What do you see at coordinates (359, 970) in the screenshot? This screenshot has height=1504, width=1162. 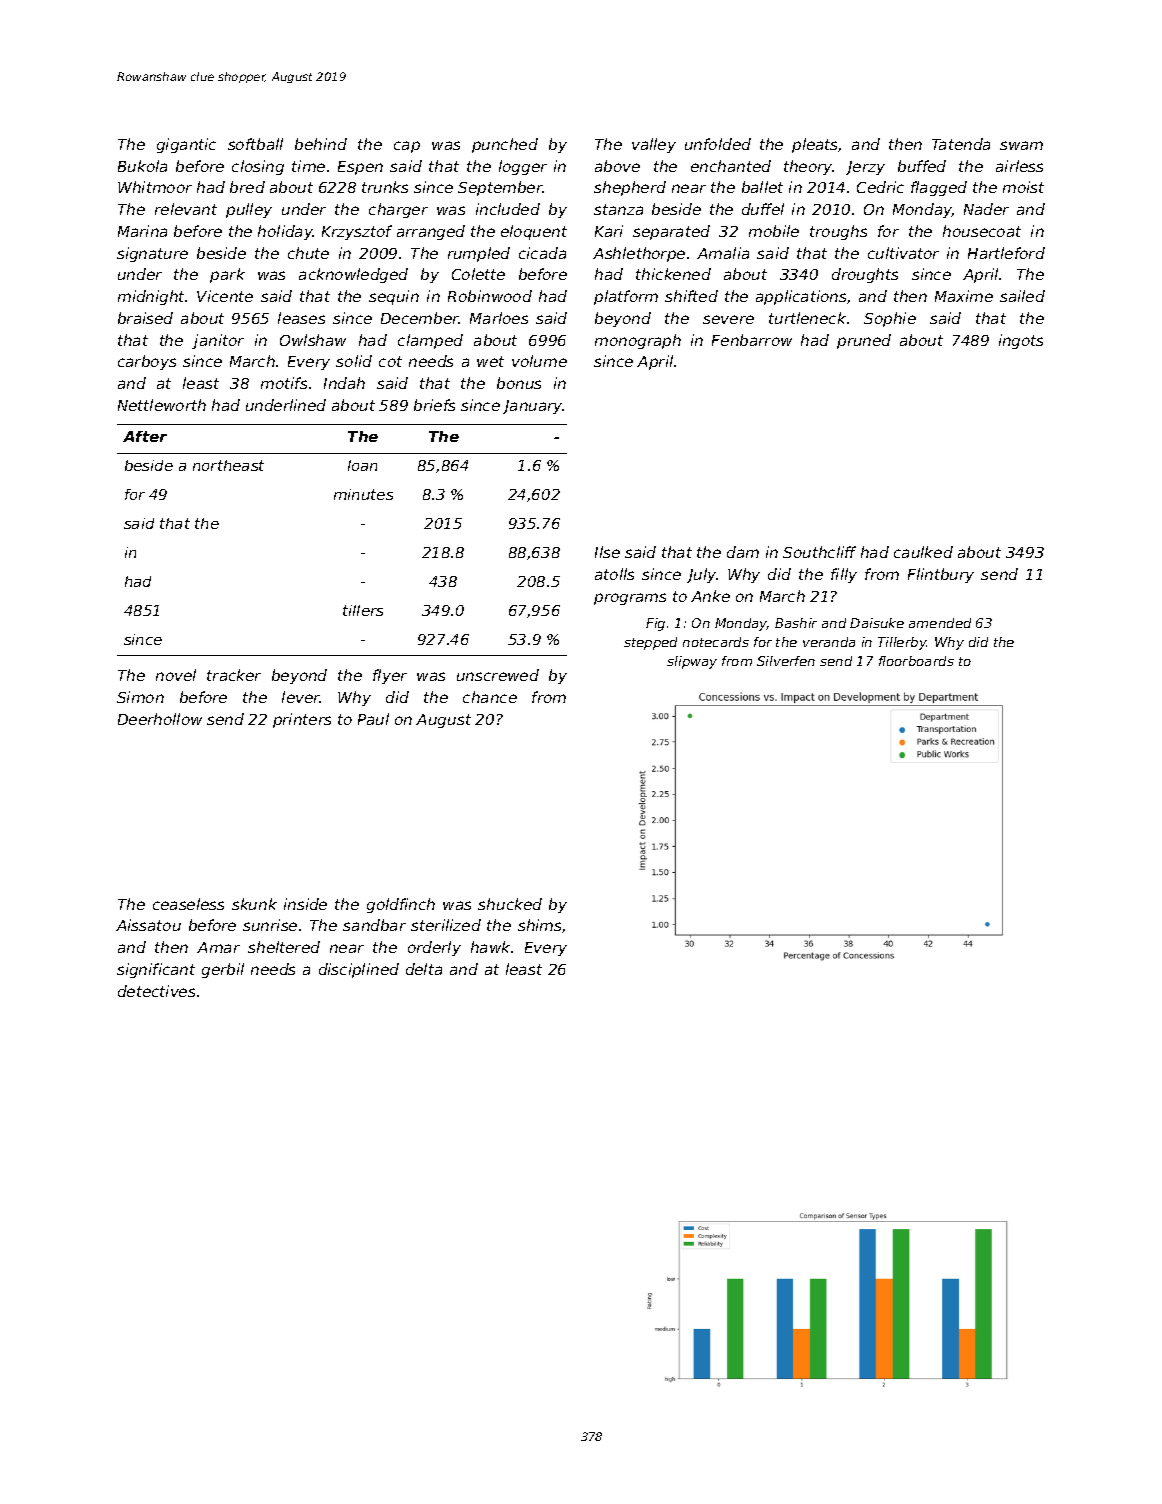 I see `disciplined` at bounding box center [359, 970].
